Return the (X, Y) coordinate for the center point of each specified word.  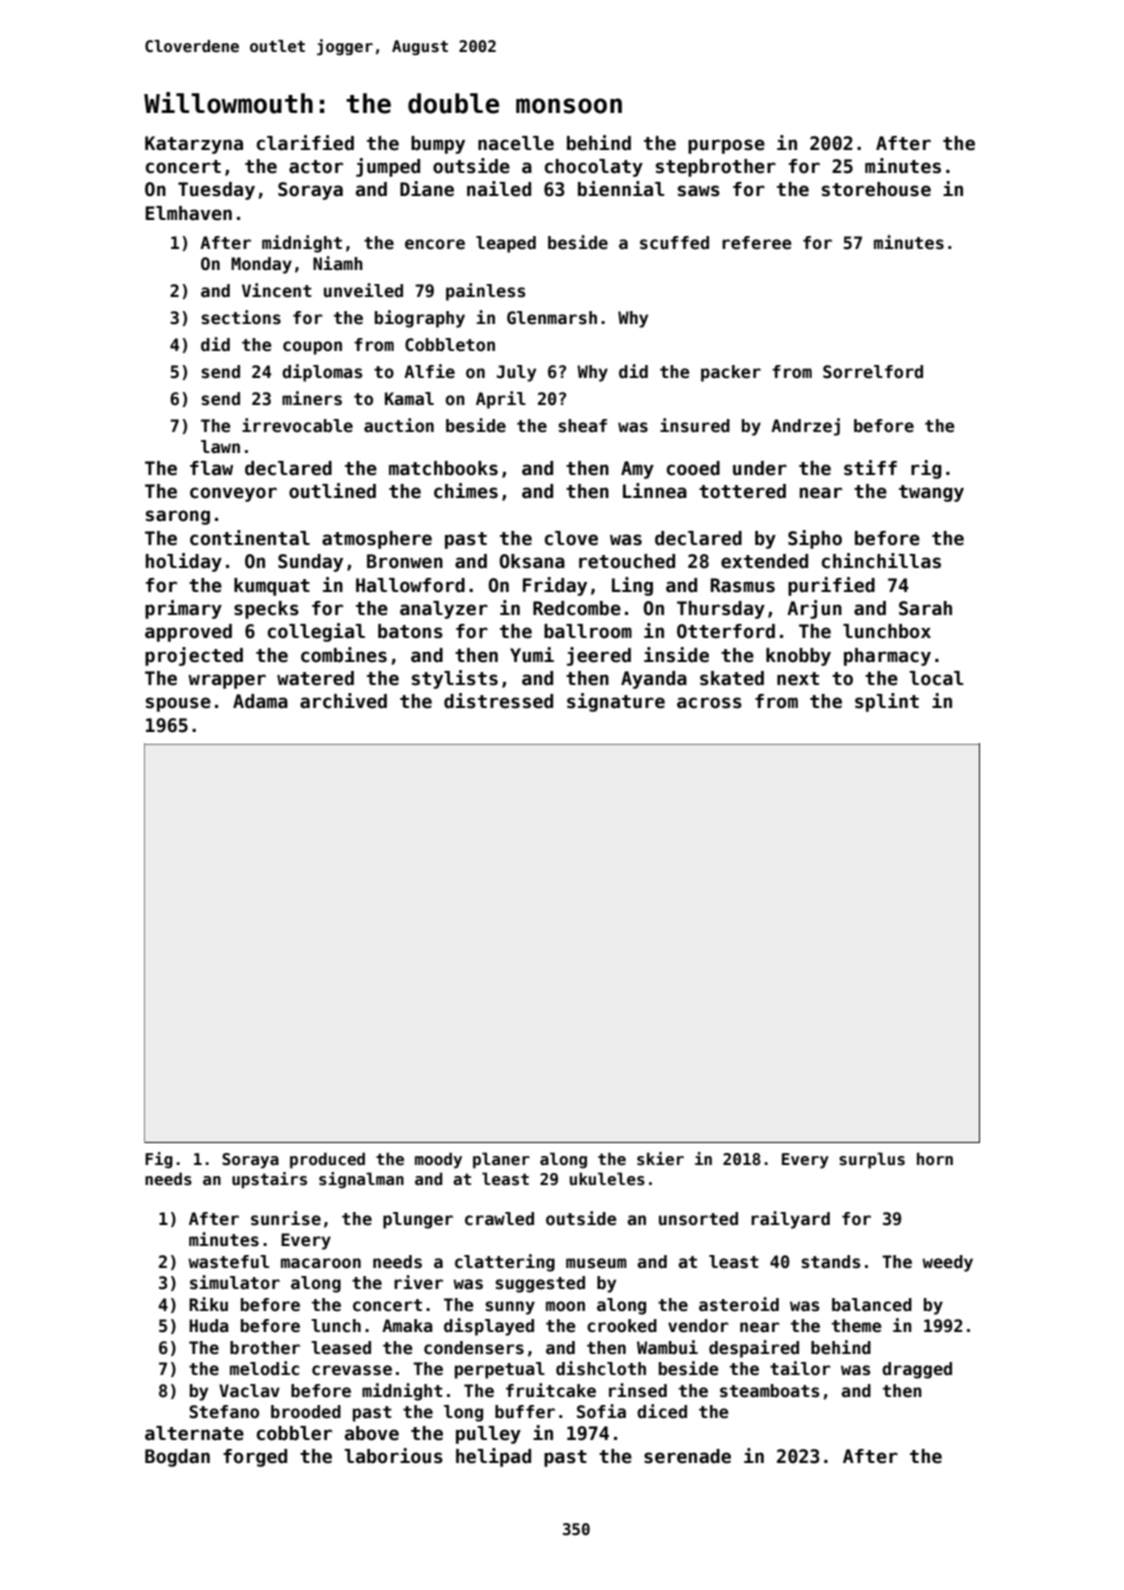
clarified (305, 143)
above (372, 1433)
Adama (260, 701)
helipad (493, 1457)
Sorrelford (873, 372)
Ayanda (654, 680)
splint (887, 702)
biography (420, 319)
